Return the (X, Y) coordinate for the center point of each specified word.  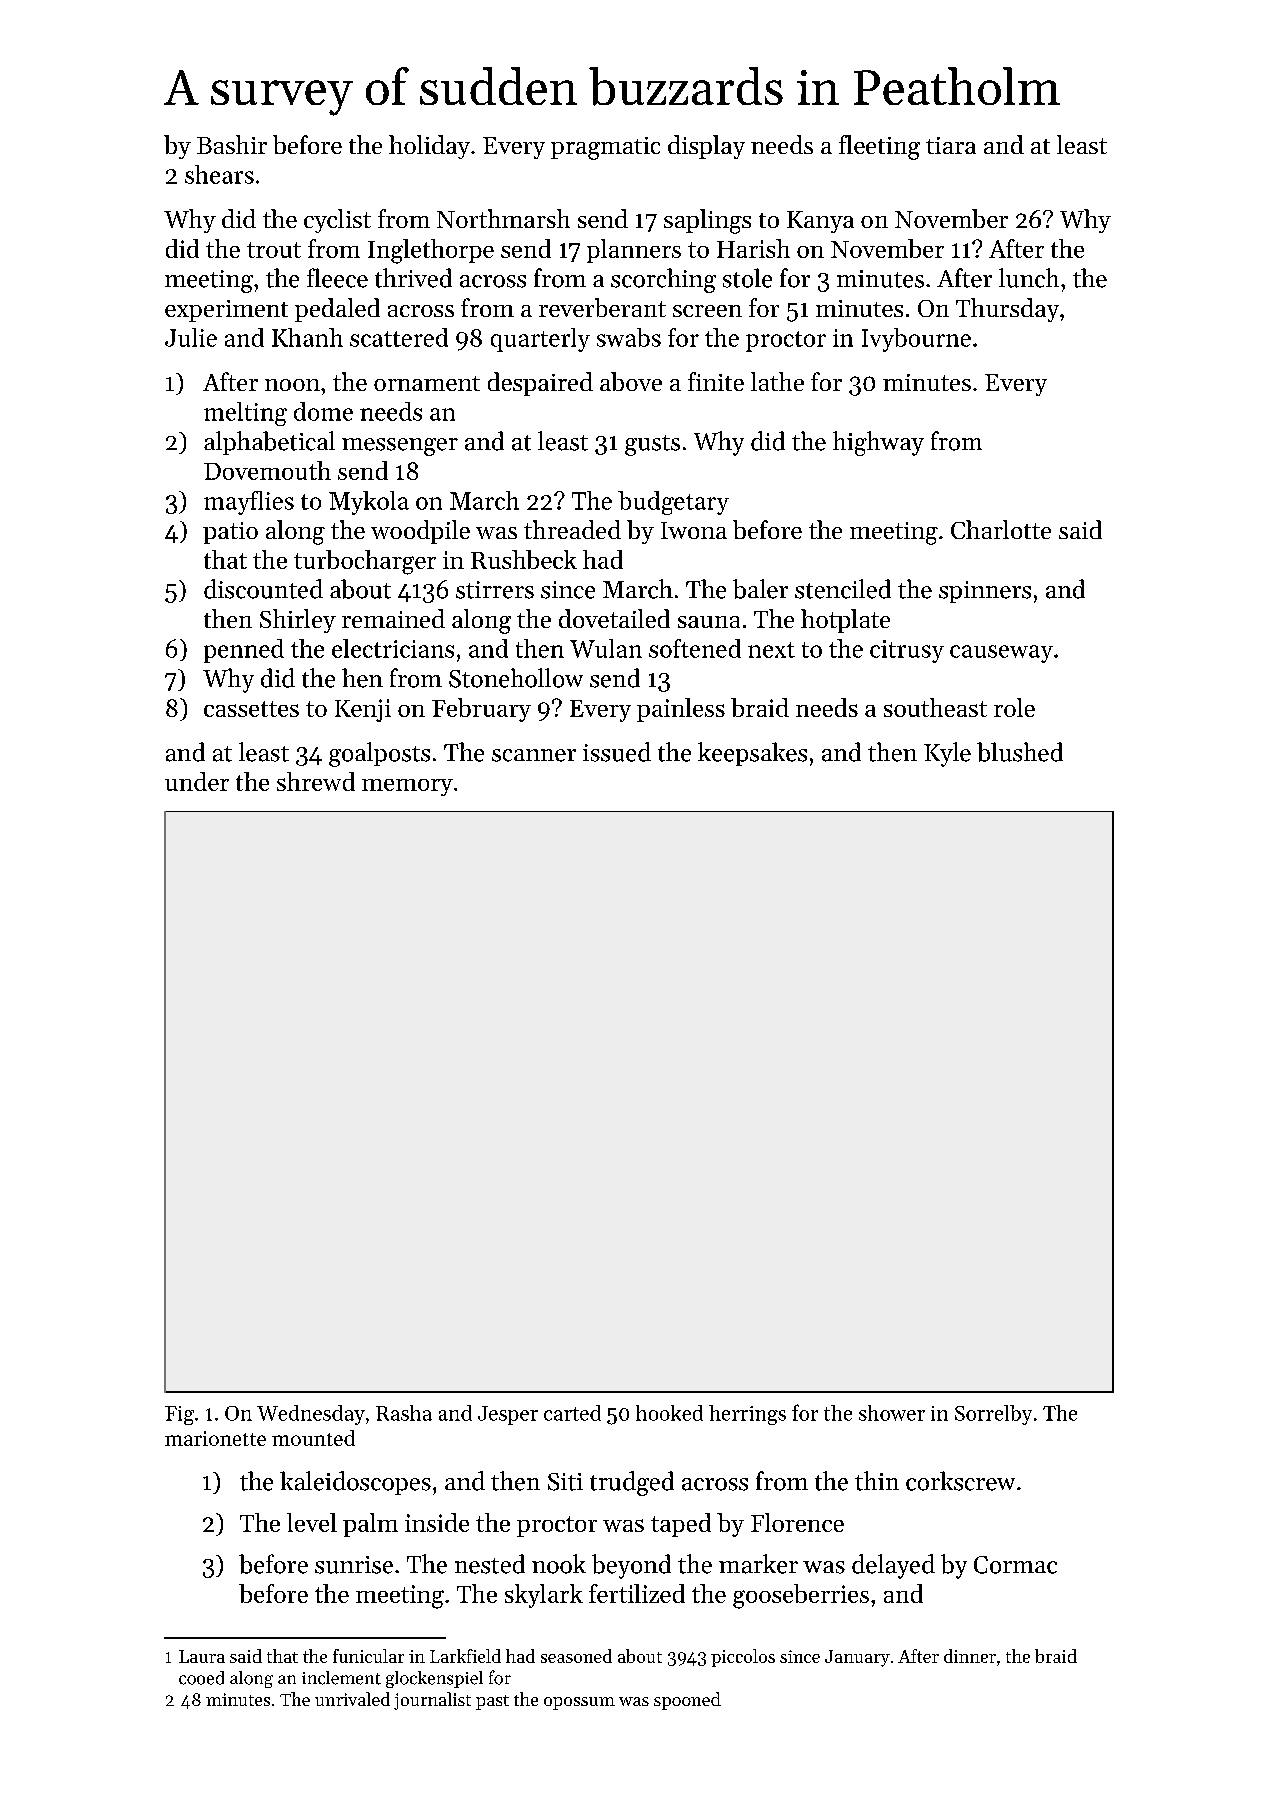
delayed (893, 1566)
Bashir (232, 144)
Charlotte (1001, 529)
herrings (747, 1415)
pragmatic (605, 148)
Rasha (404, 1413)
